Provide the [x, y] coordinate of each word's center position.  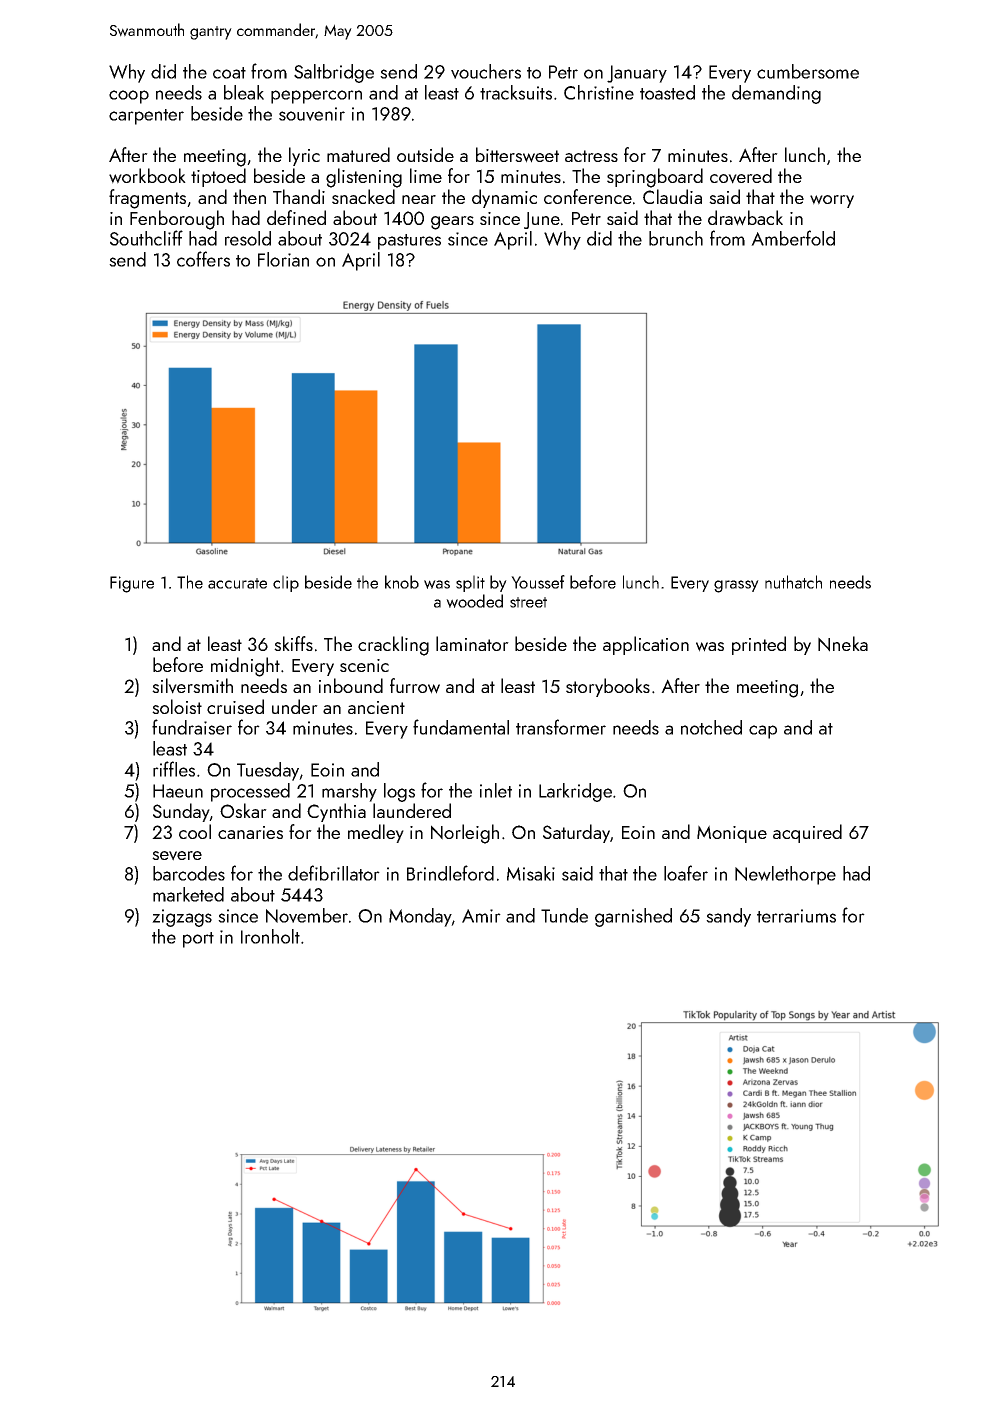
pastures [409, 242]
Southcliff [146, 238]
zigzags [182, 918]
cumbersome [808, 71]
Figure [132, 584]
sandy [728, 917]
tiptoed [218, 177]
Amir [481, 916]
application [646, 645]
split [470, 583]
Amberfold [793, 238]
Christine [599, 92]
